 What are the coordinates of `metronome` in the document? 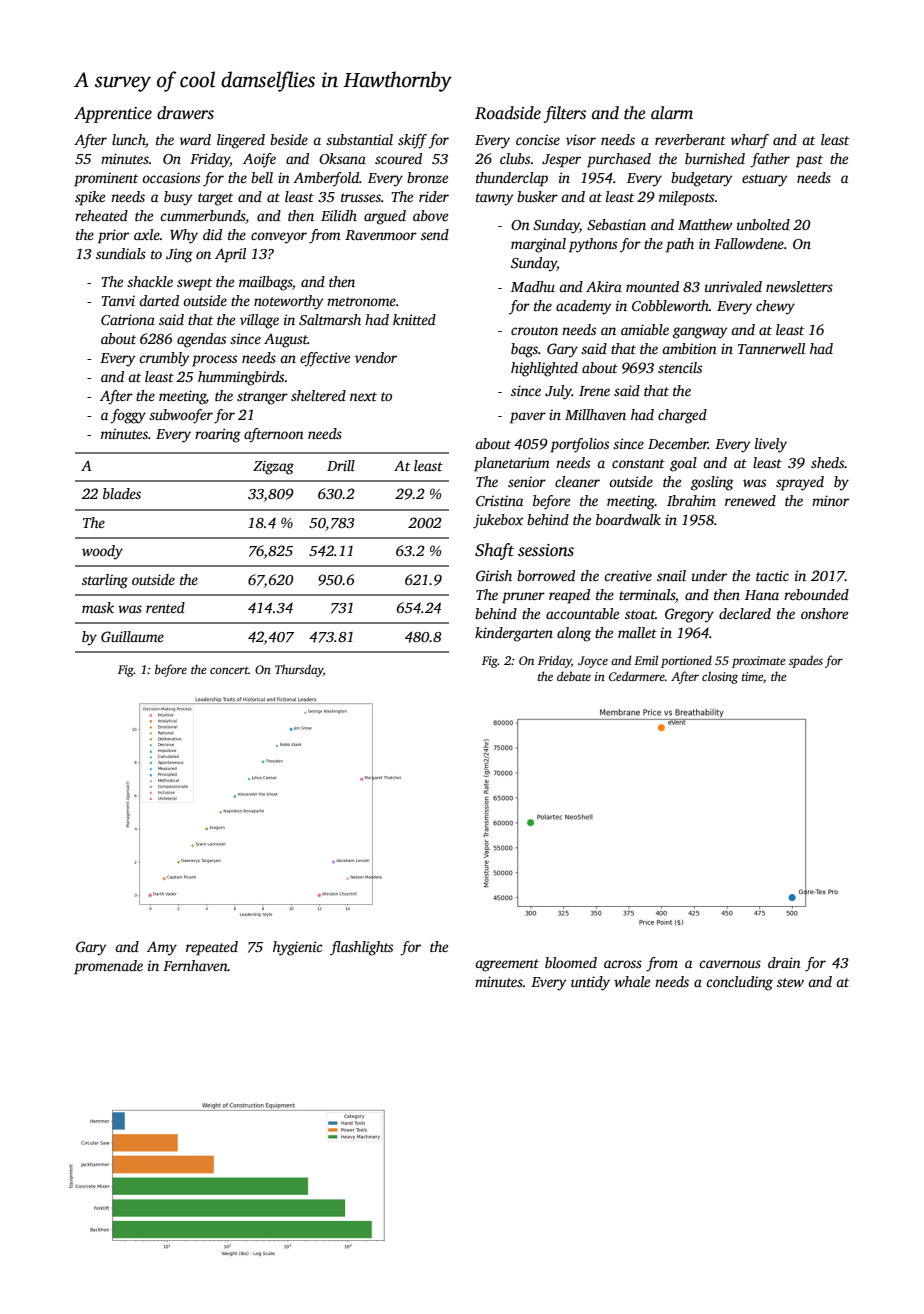 It's located at (361, 301).
